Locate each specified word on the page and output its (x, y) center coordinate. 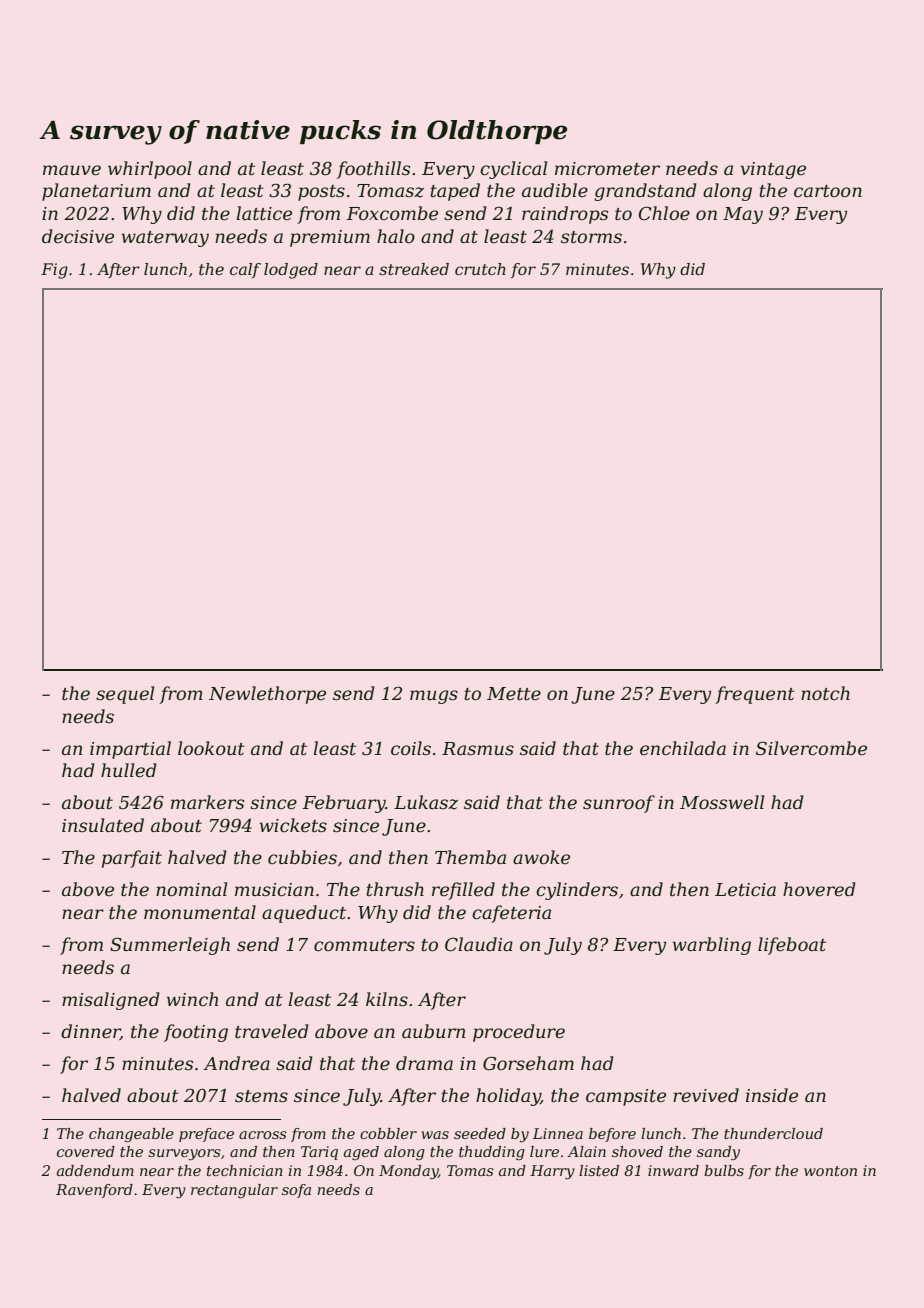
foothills (373, 170)
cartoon (828, 191)
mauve (72, 170)
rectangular (234, 1191)
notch (825, 693)
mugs (434, 697)
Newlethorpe (267, 695)
